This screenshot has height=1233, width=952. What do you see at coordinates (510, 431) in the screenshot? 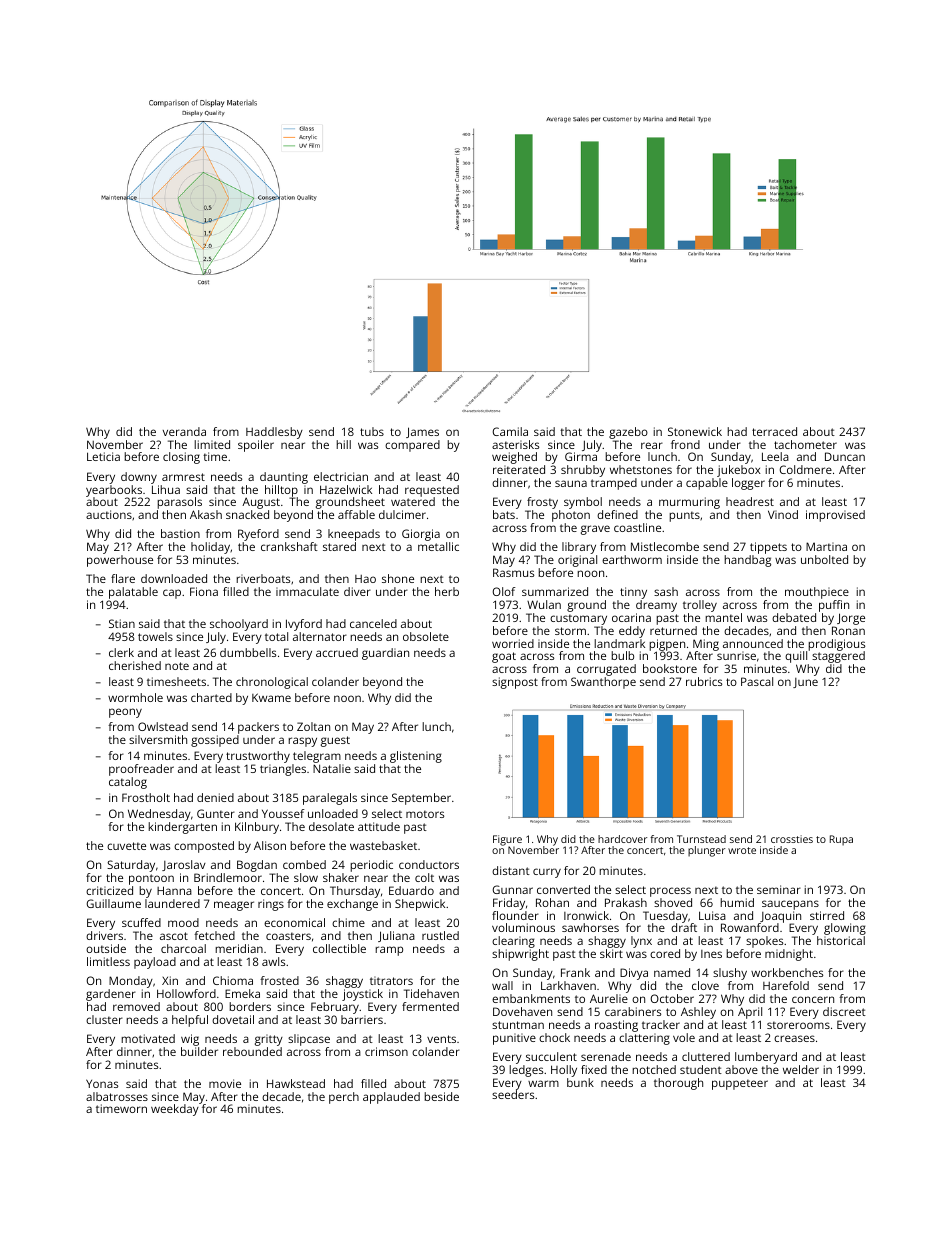
I see `Camila` at bounding box center [510, 431].
